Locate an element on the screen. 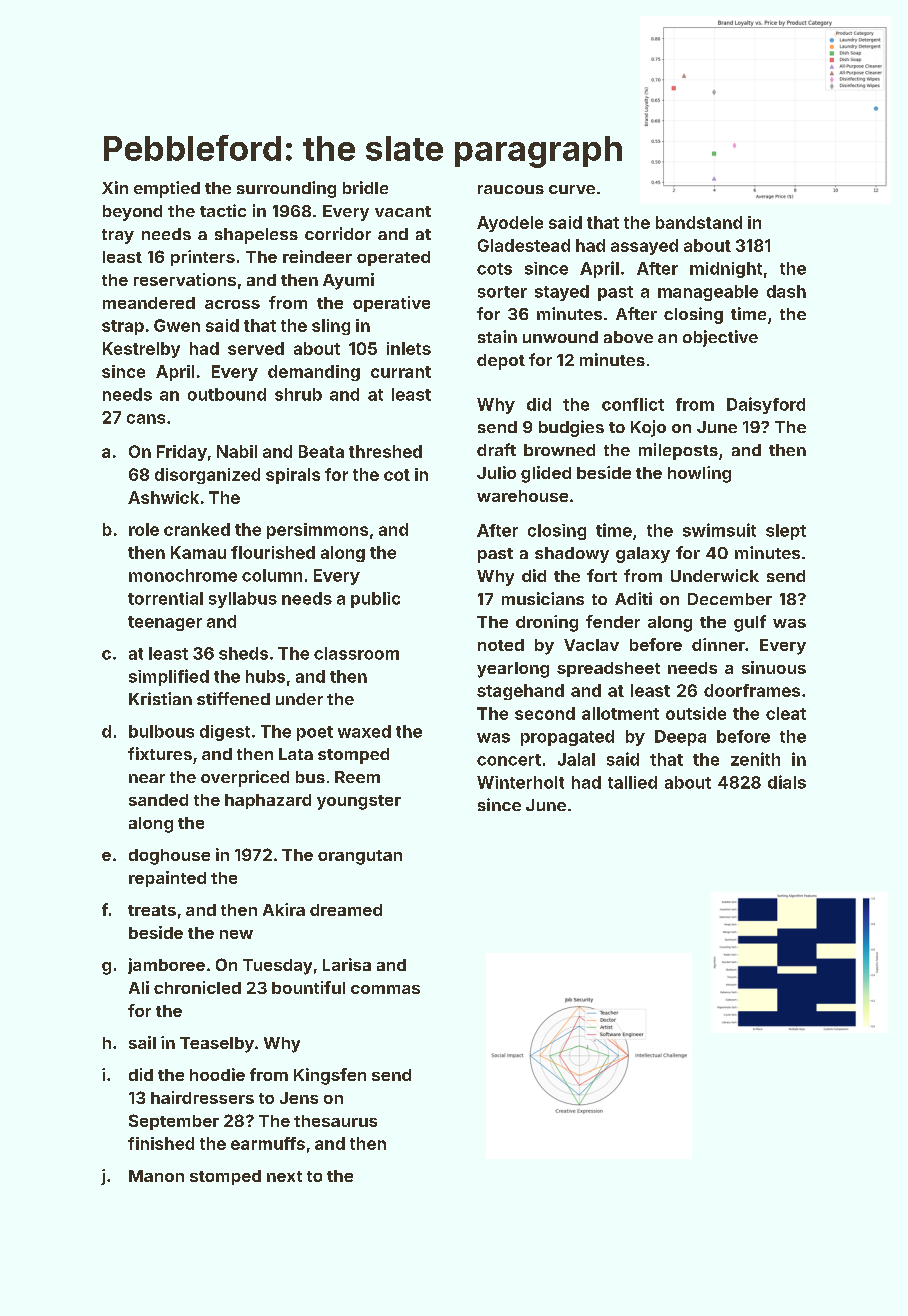  Gwen is located at coordinates (177, 325).
